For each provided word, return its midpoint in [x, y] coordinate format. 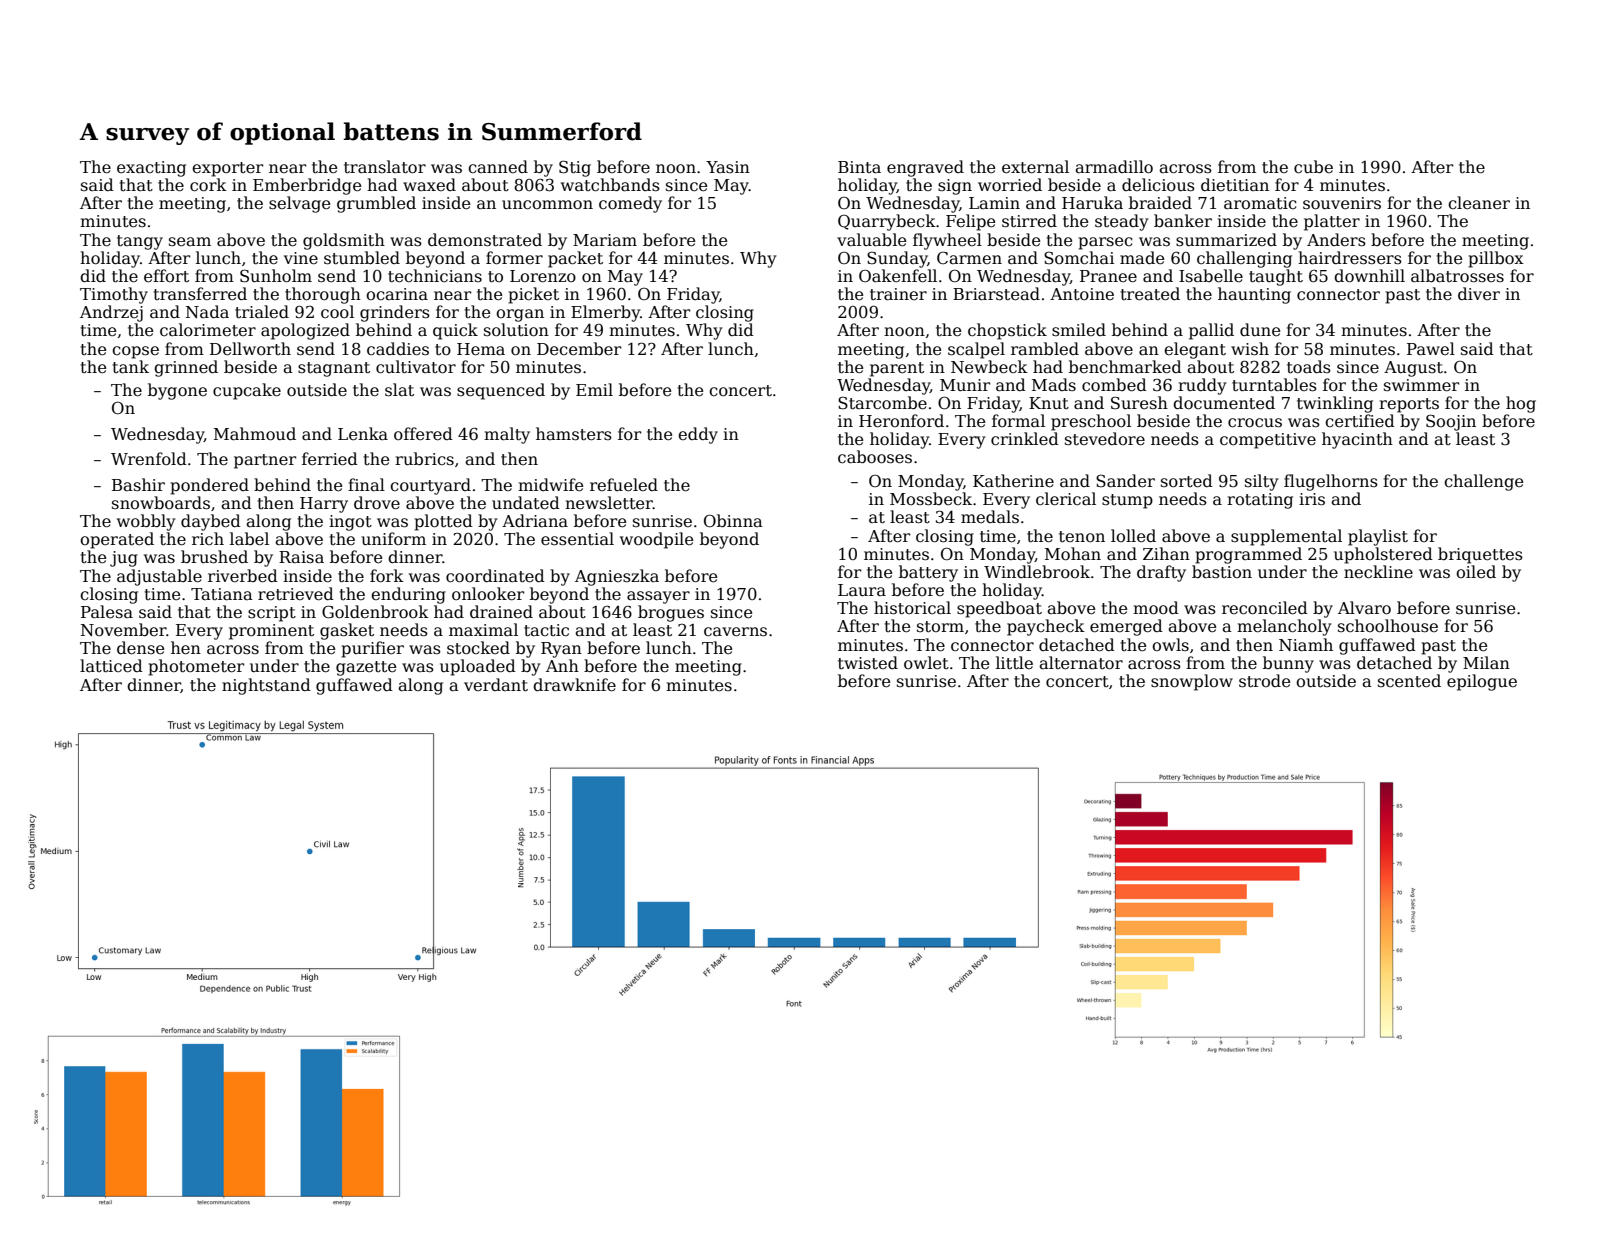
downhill [1369, 275]
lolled [1133, 536]
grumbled [376, 204]
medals [990, 517]
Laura [862, 590]
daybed [211, 522]
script [272, 614]
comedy [630, 204]
